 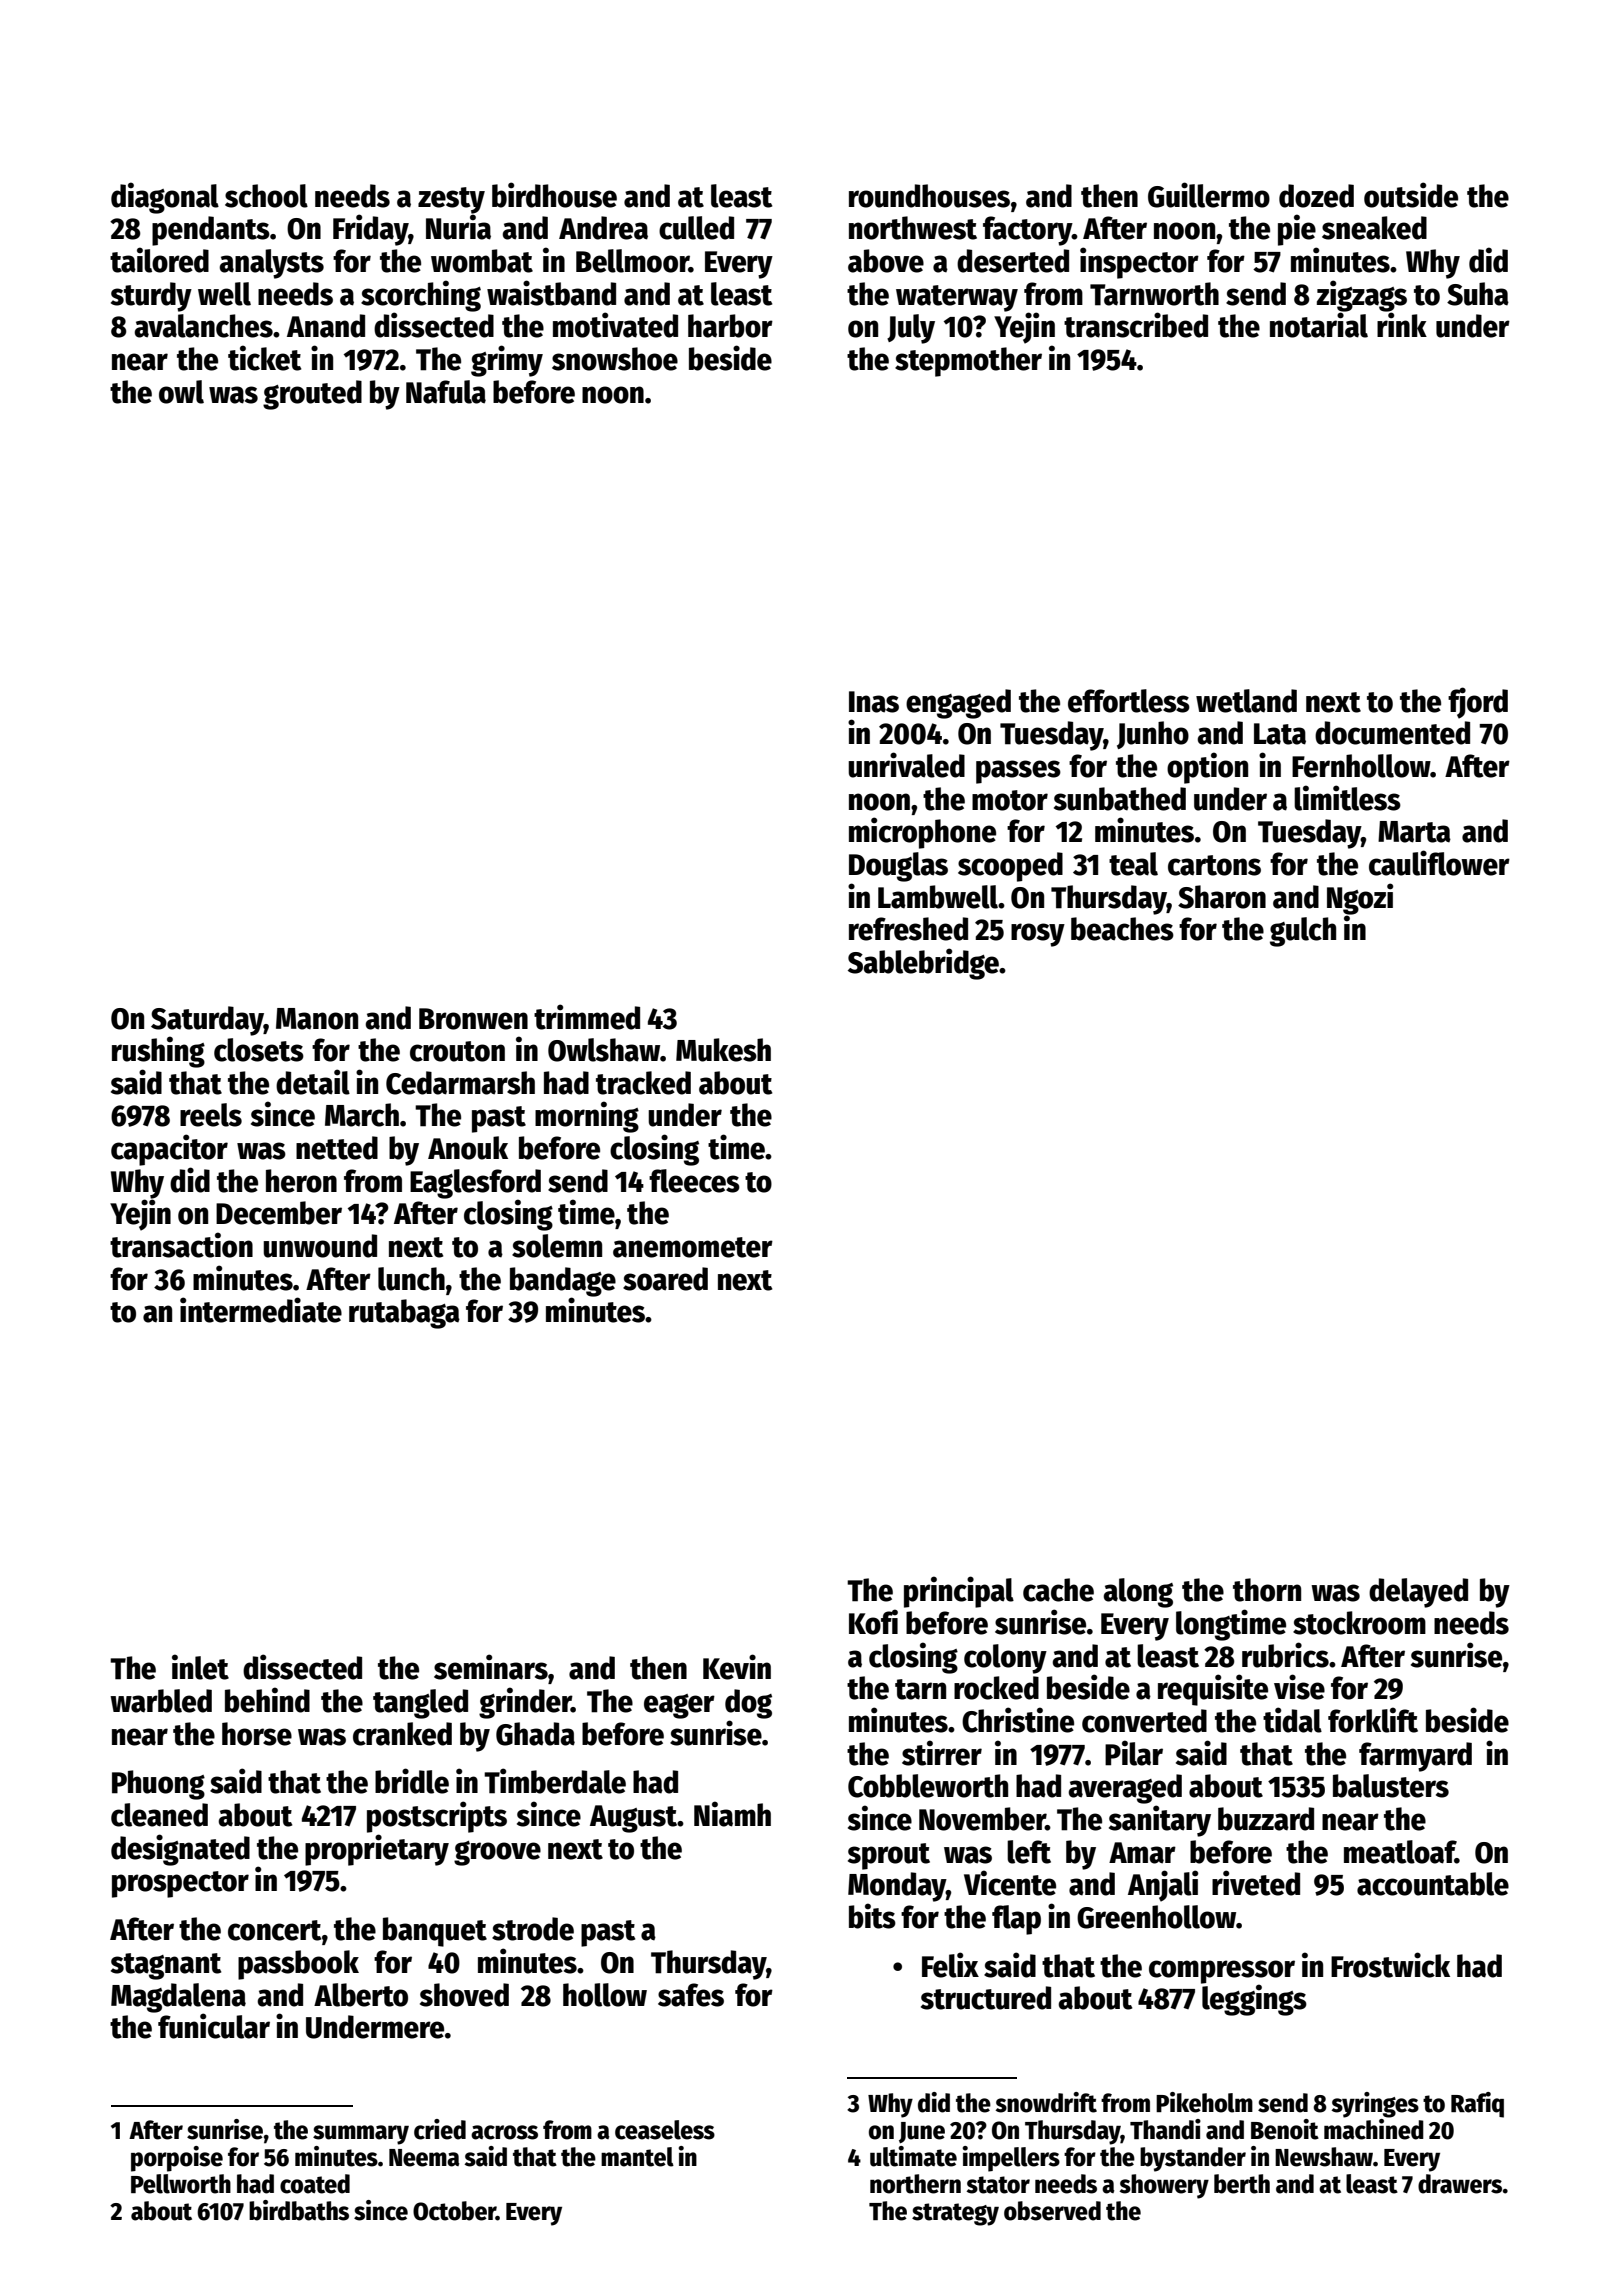 What do you see at coordinates (874, 702) in the screenshot?
I see `Inas` at bounding box center [874, 702].
